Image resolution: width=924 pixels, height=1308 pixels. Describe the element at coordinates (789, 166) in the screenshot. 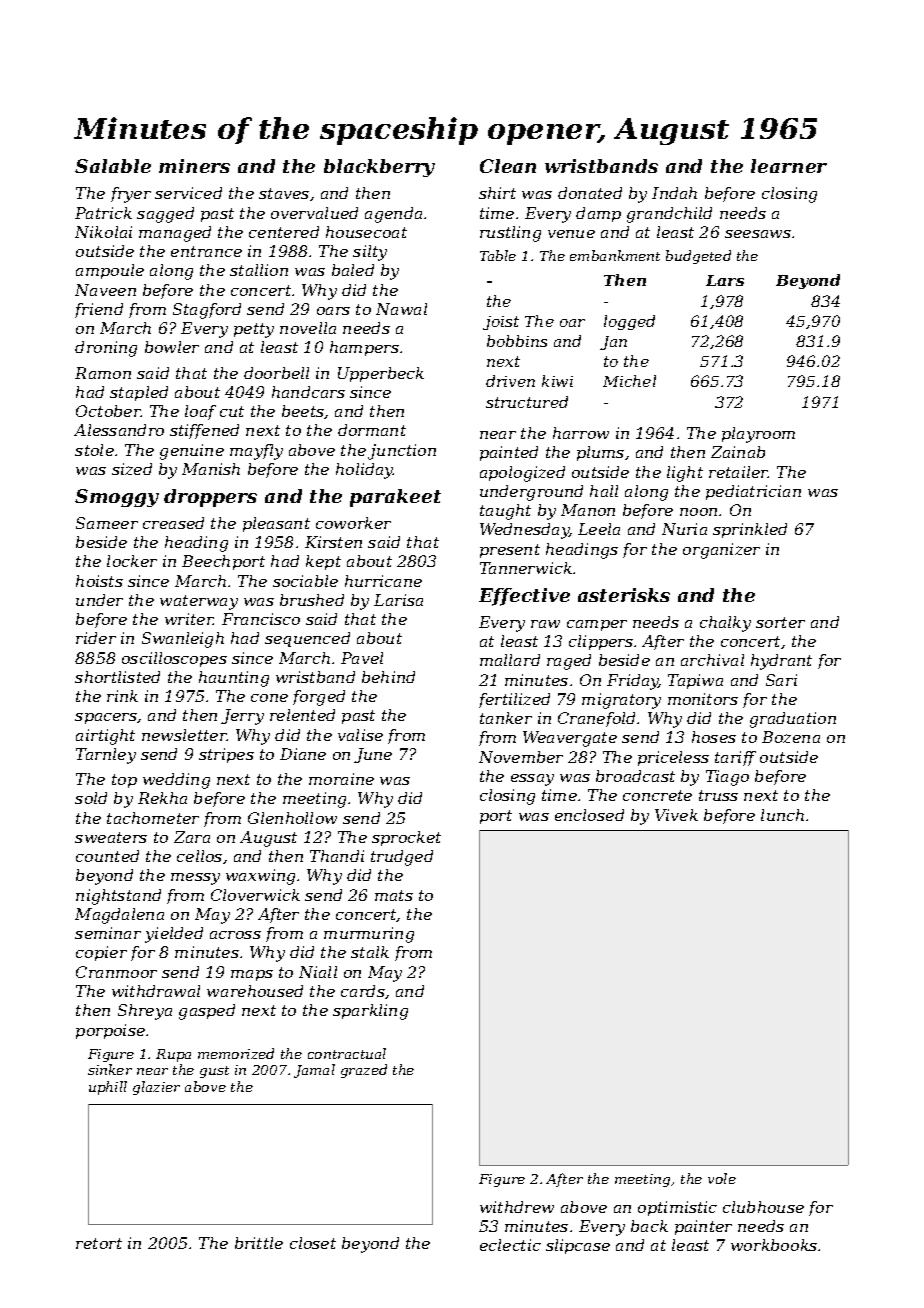

I see `learner` at that location.
